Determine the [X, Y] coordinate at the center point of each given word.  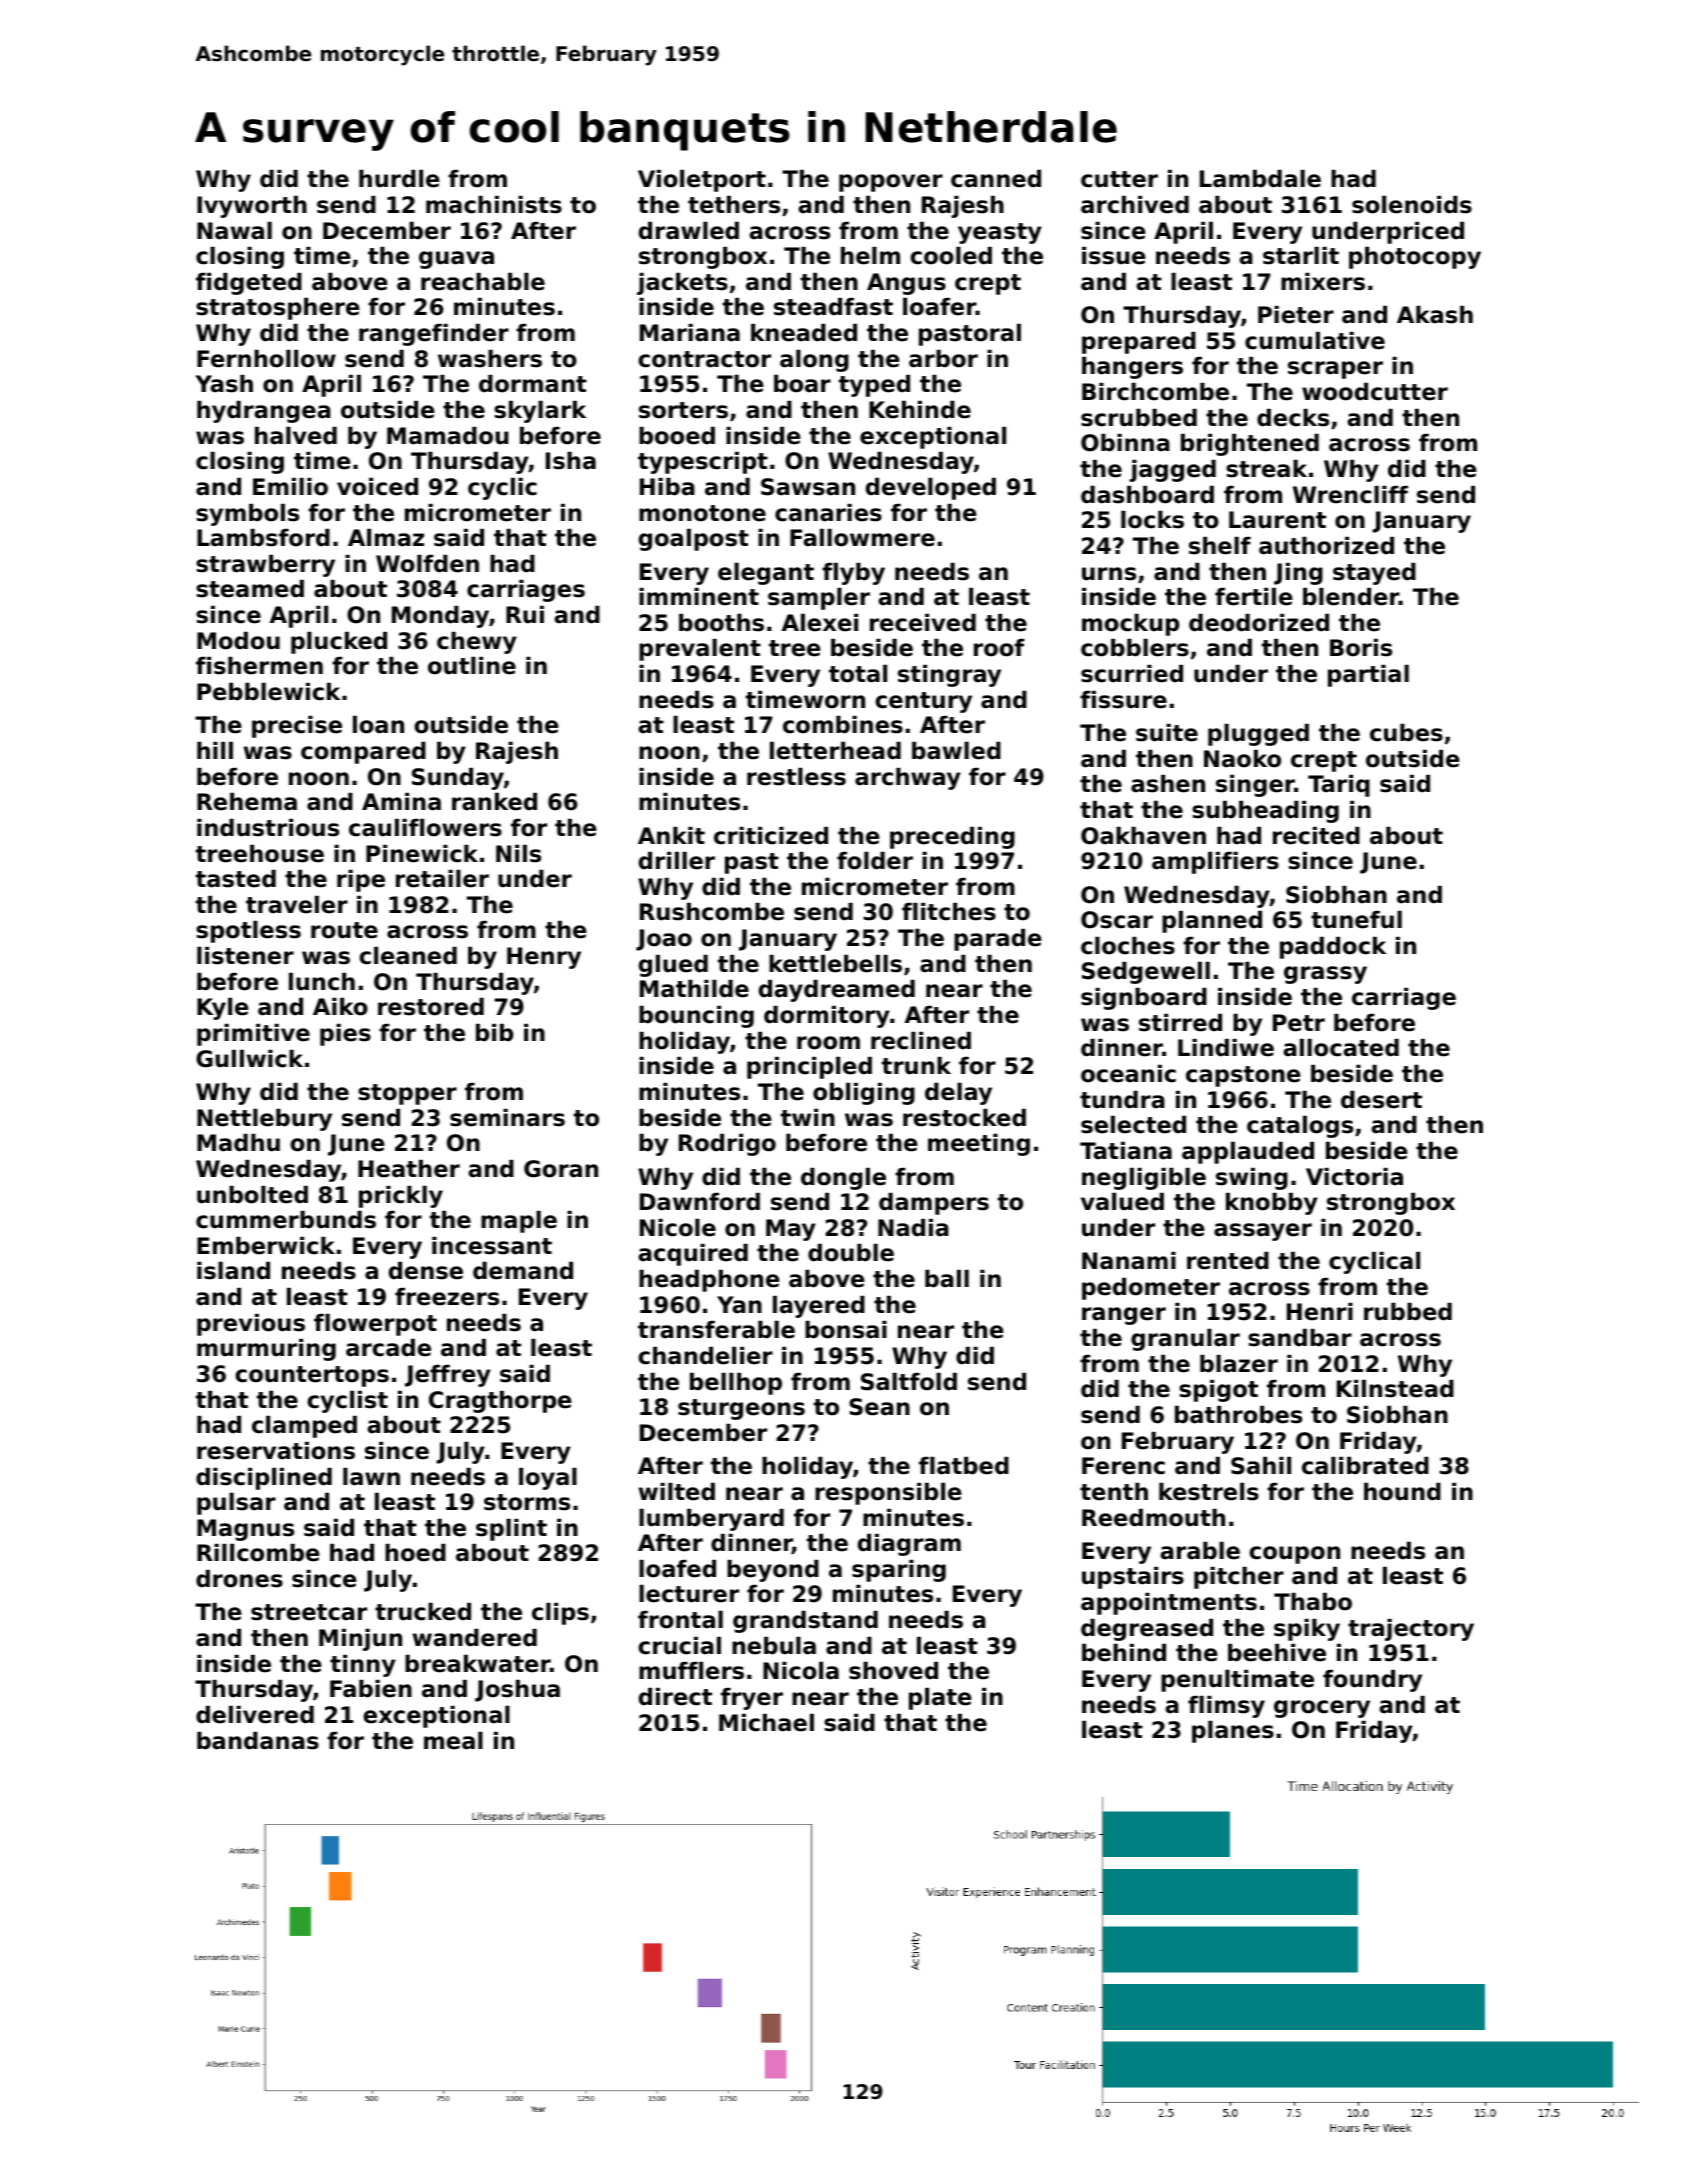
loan [378, 725]
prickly [401, 1197]
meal [453, 1741]
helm [870, 256]
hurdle [399, 179]
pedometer [1151, 1289]
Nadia [913, 1228]
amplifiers [1215, 863]
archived [1135, 205]
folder [875, 861]
